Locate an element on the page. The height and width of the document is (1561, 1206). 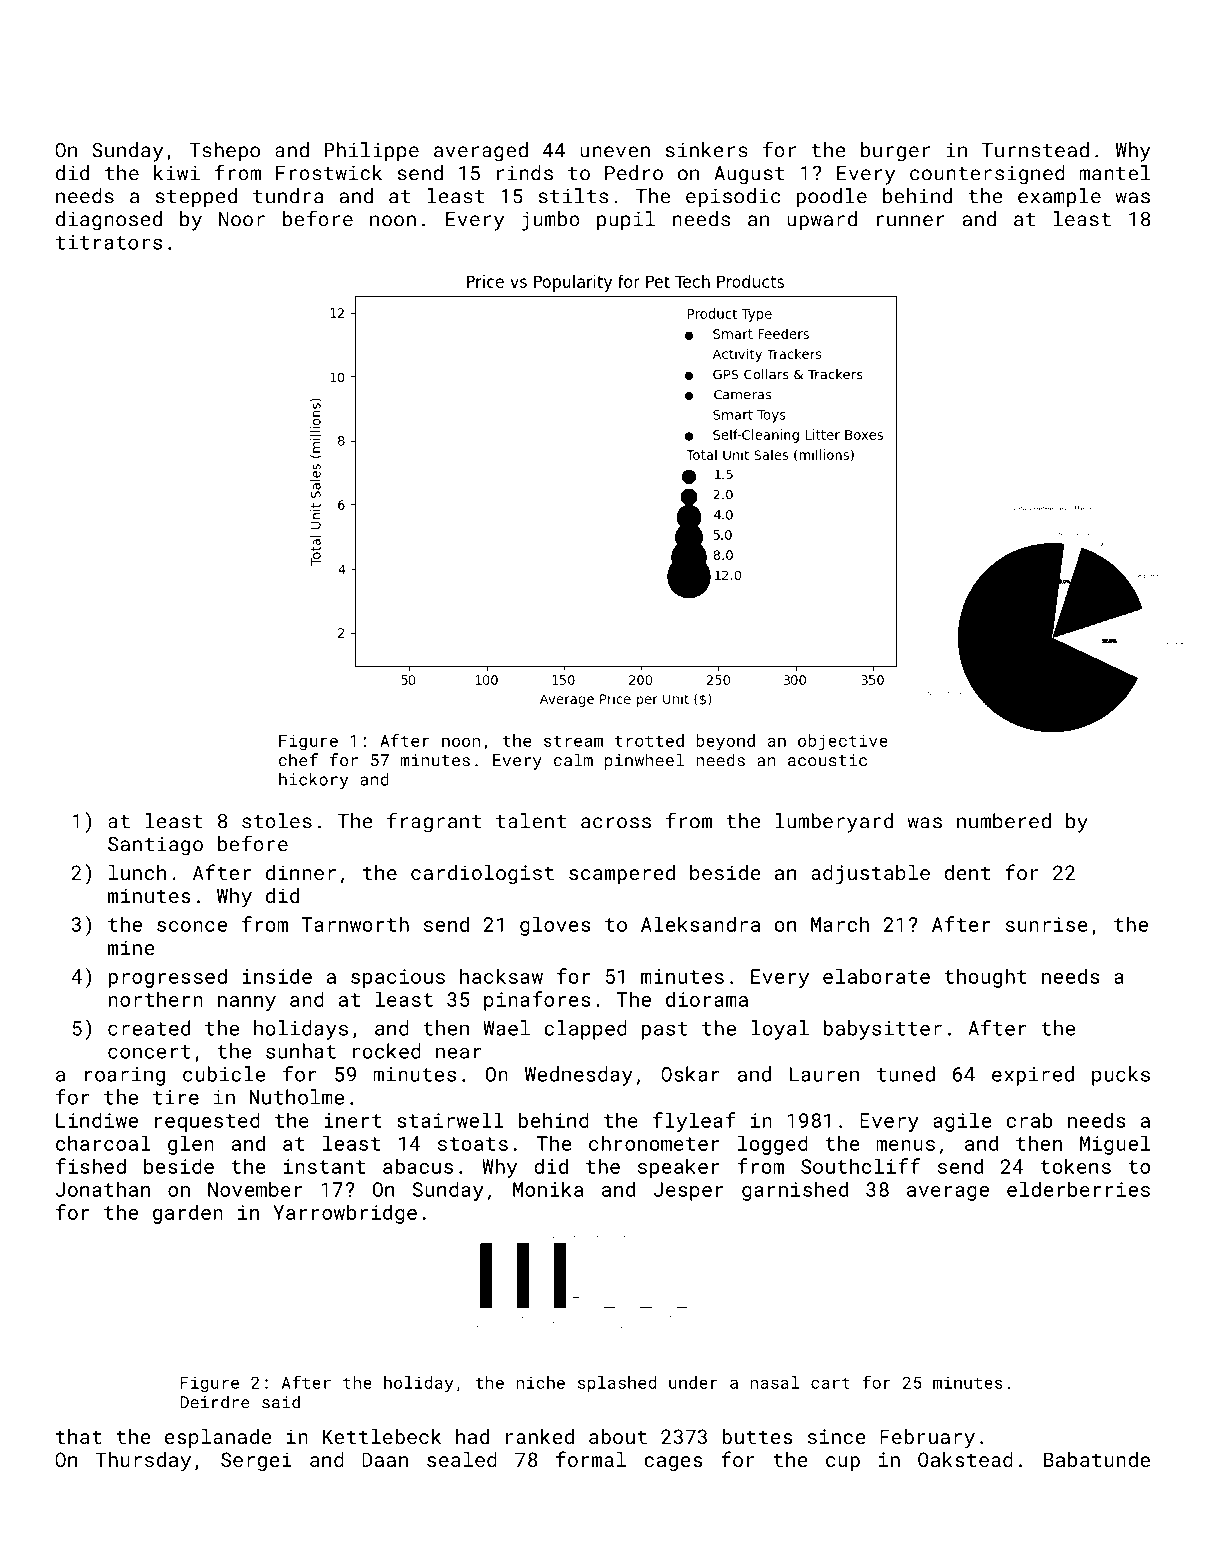
cup is located at coordinates (843, 1463).
